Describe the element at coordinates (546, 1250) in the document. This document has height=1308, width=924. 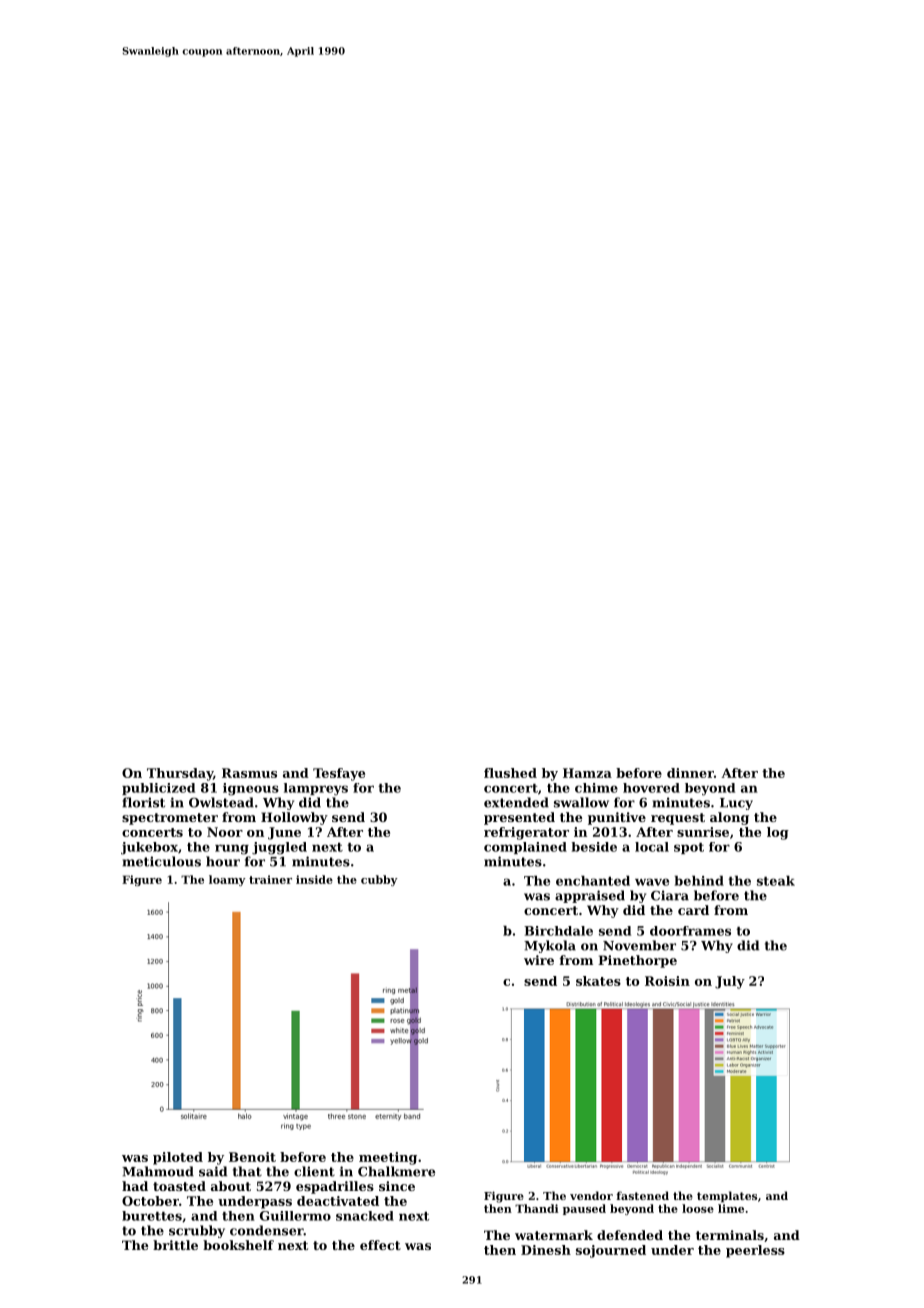
I see `Dinesh` at that location.
